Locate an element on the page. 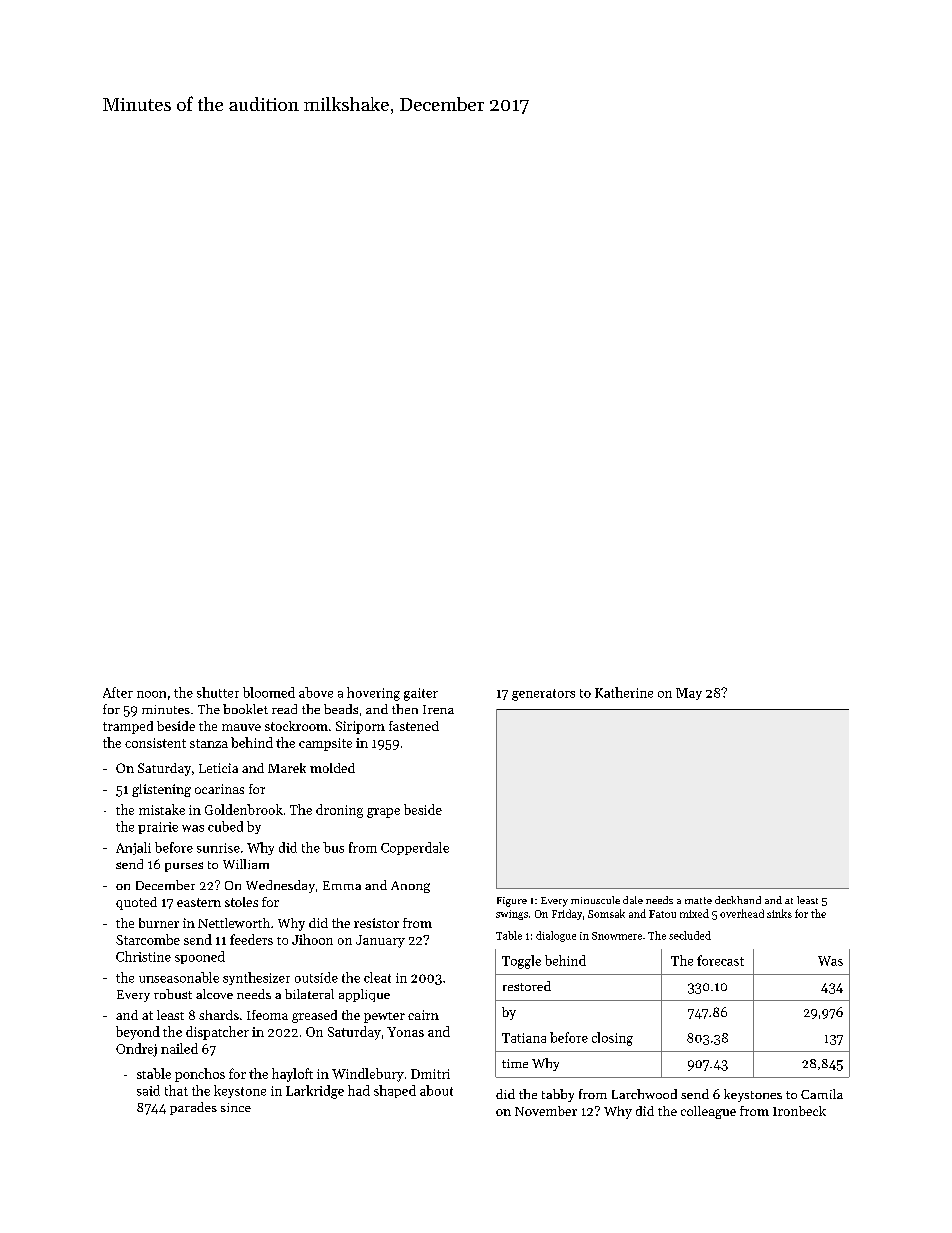 The height and width of the document is (1233, 952). fastened is located at coordinates (414, 726).
